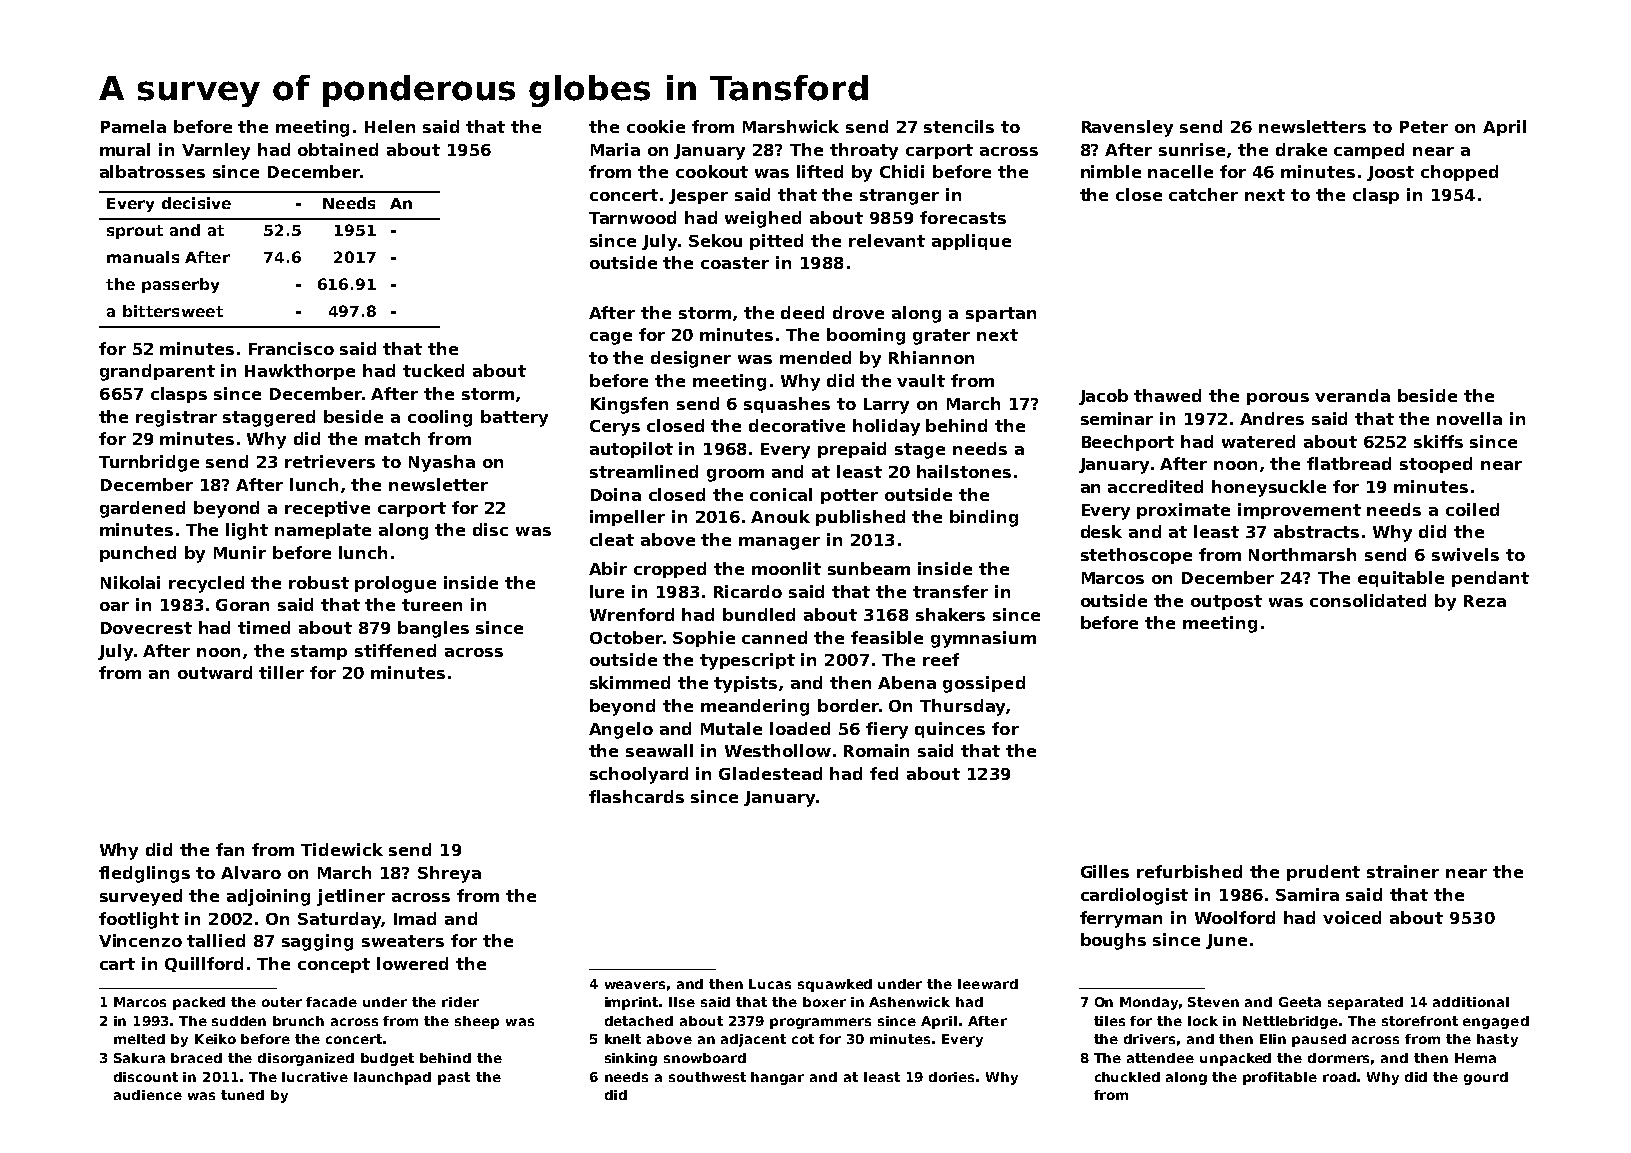  What do you see at coordinates (1424, 127) in the screenshot?
I see `Peter` at bounding box center [1424, 127].
